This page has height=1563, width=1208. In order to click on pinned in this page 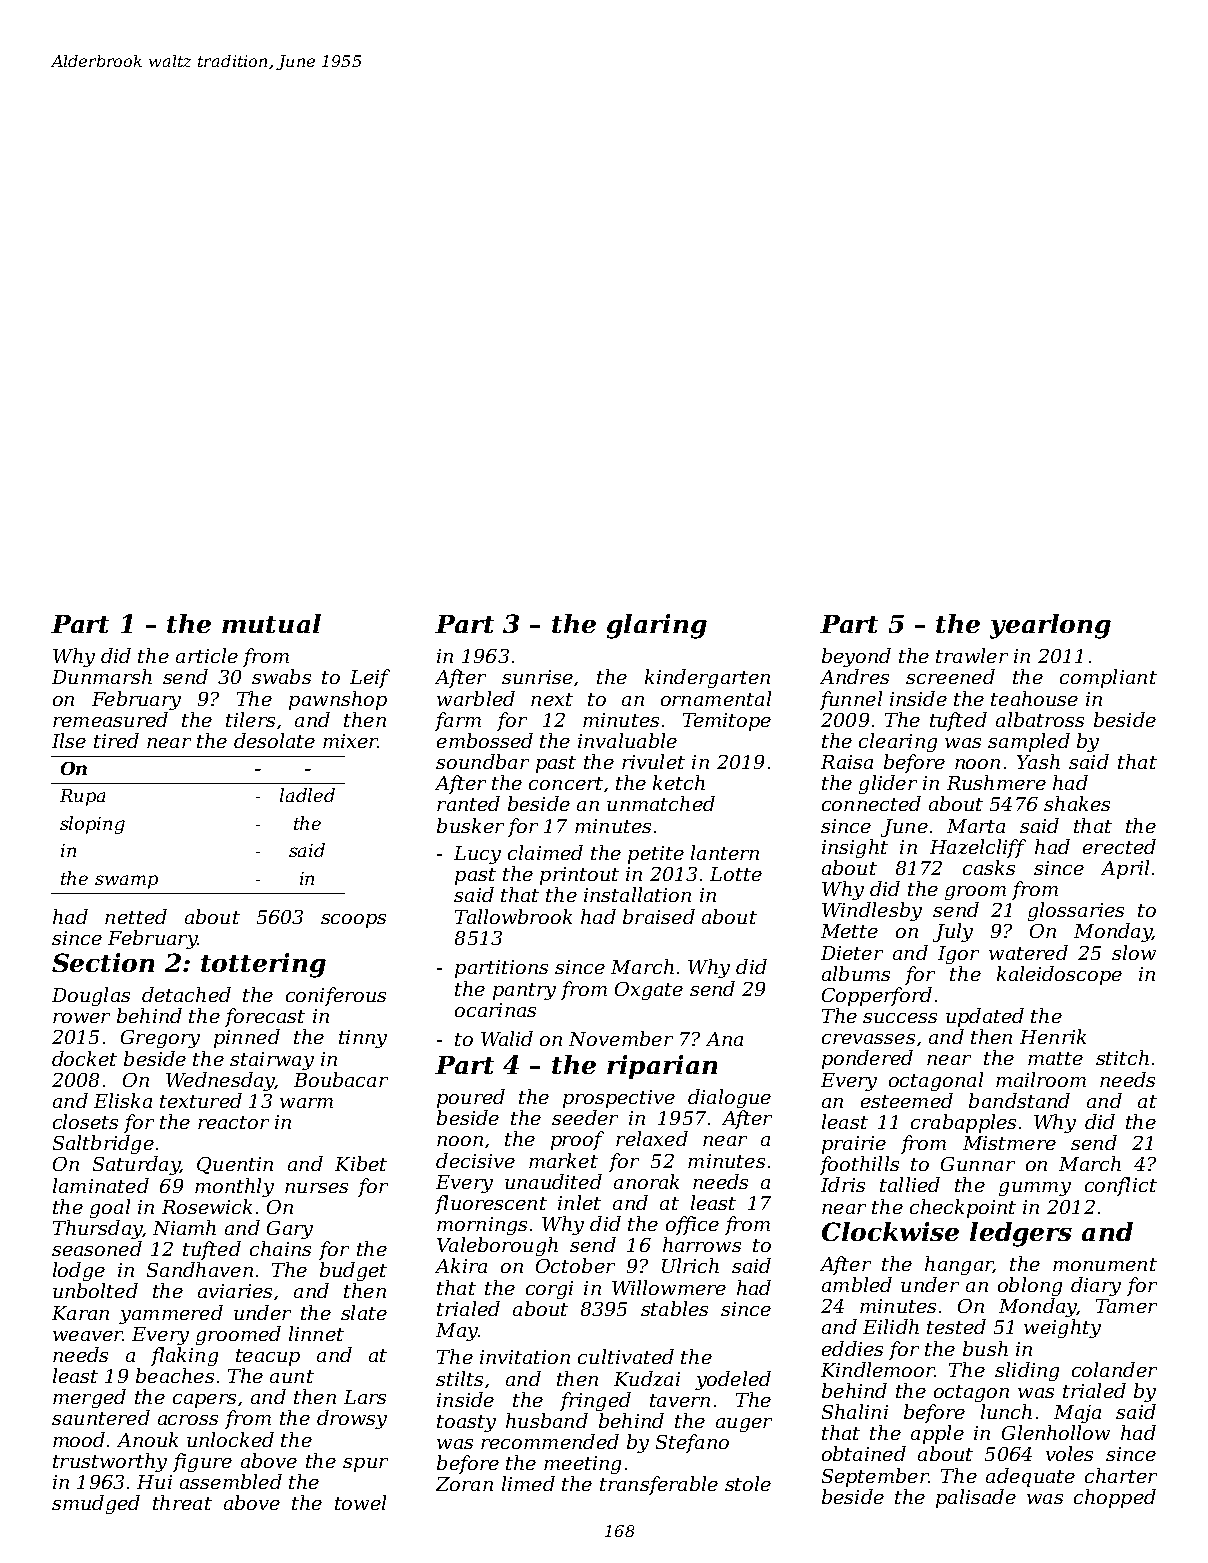, I will do `click(247, 1038)`.
